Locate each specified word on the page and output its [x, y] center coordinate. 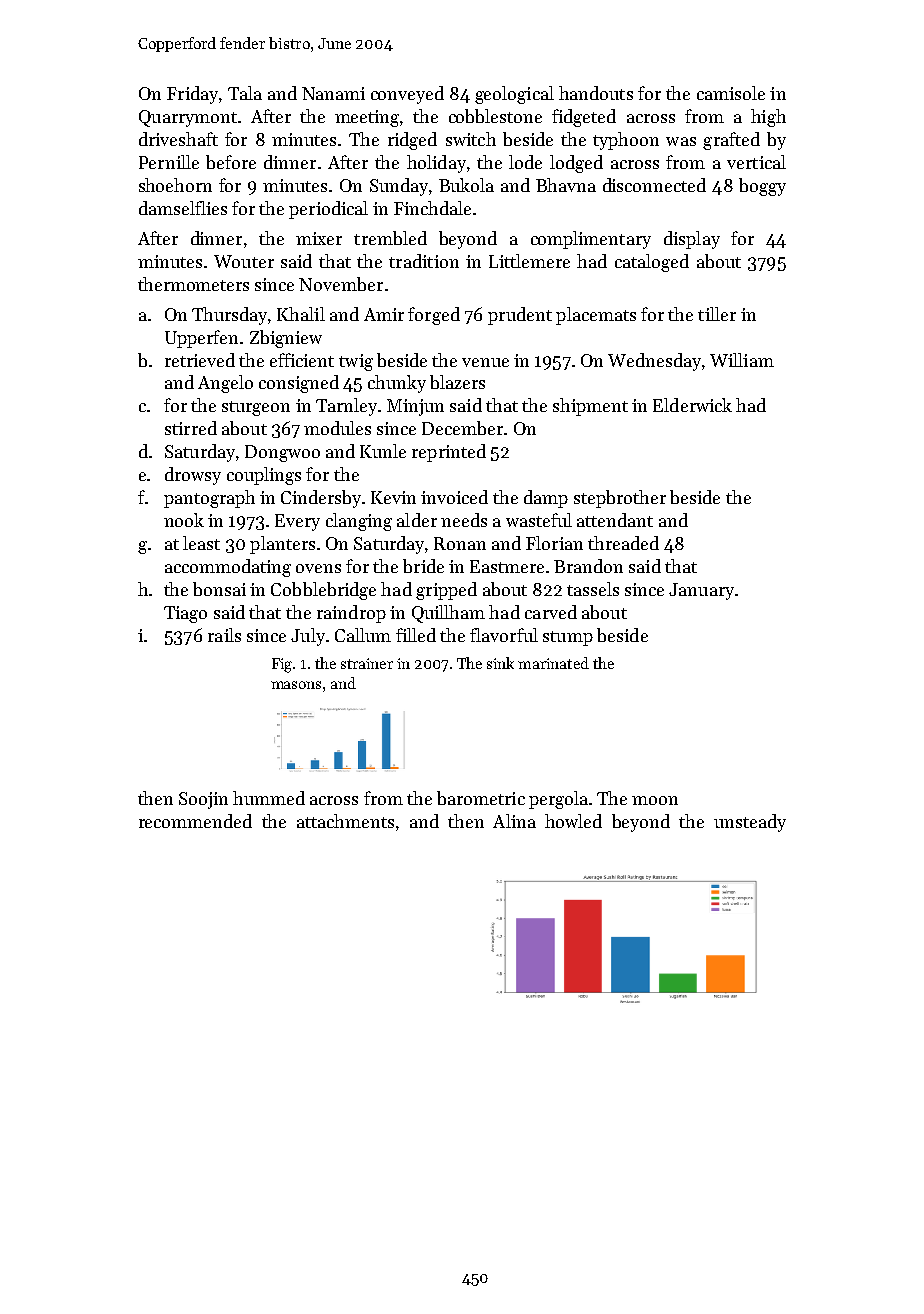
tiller [717, 314]
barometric [481, 798]
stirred [191, 428]
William [742, 360]
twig [356, 362]
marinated [553, 663]
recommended [195, 821]
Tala [245, 93]
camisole [731, 93]
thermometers [193, 284]
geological [514, 95]
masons [296, 685]
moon [655, 800]
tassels [593, 589]
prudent [520, 316]
